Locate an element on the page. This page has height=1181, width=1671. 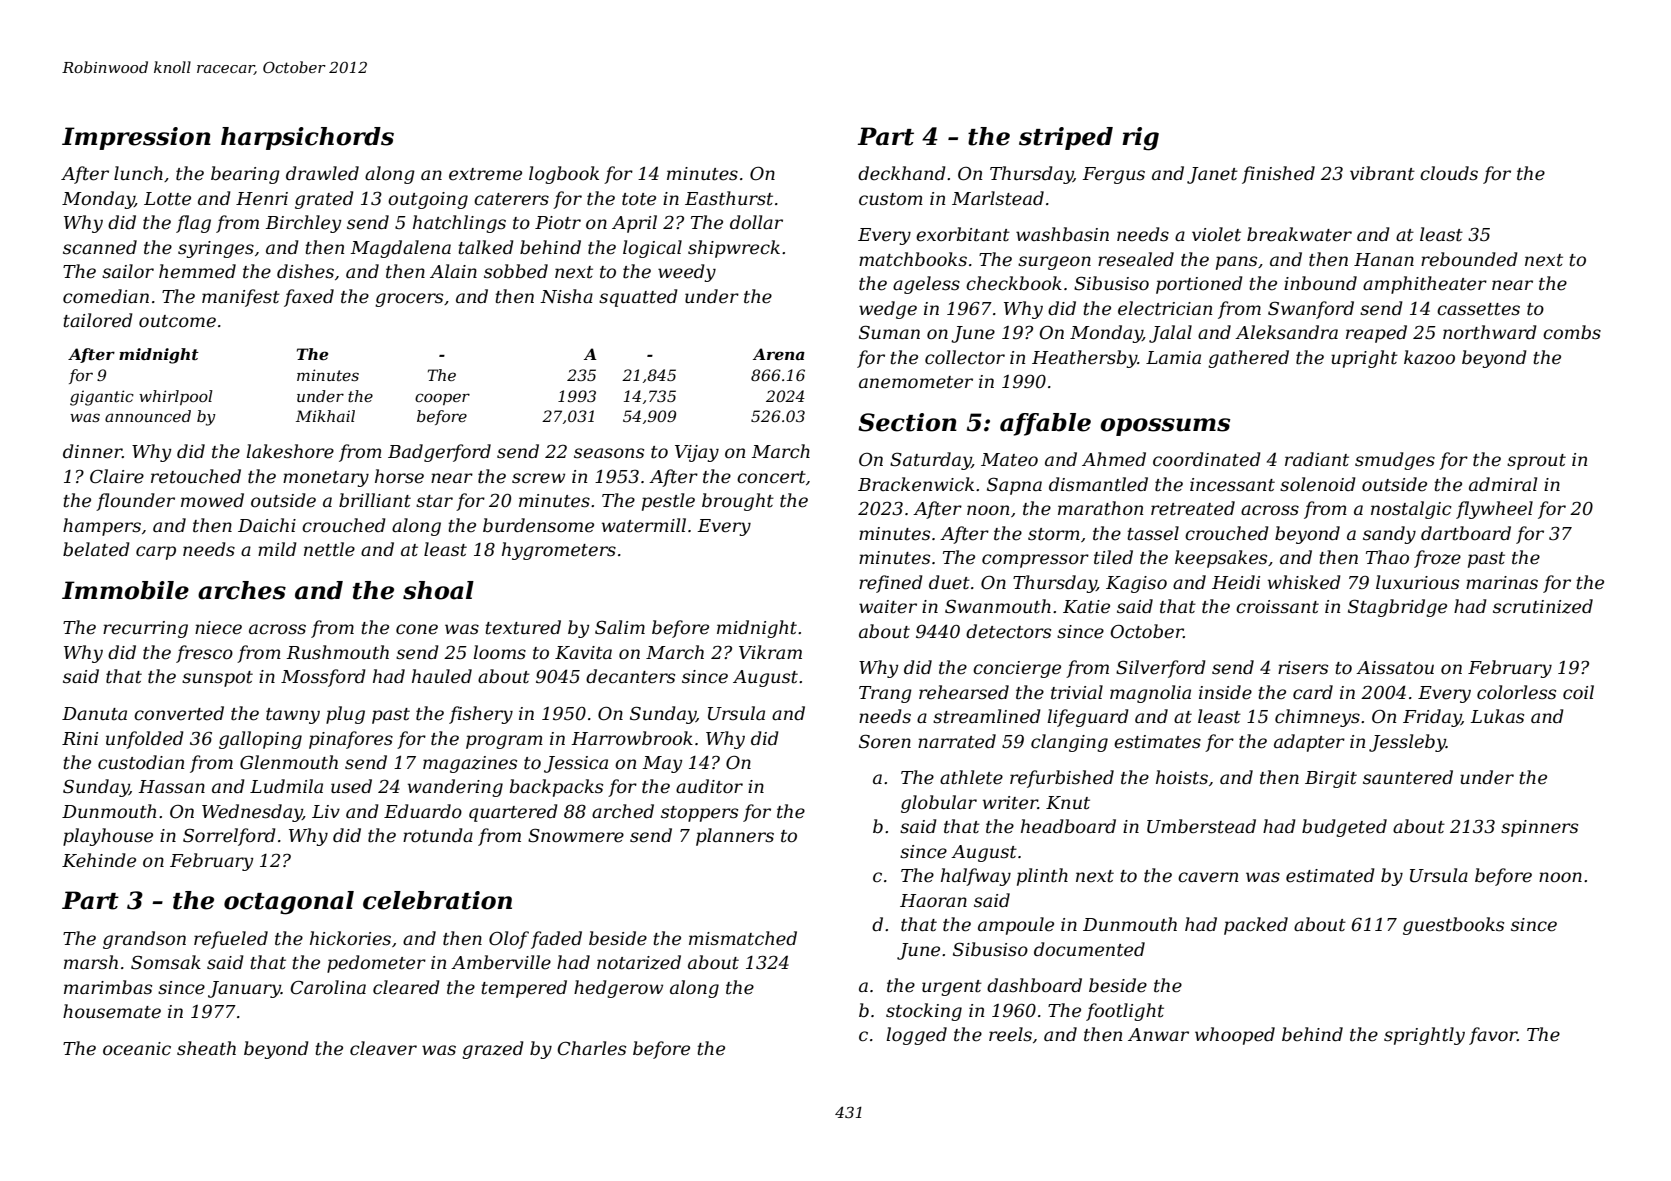
Impression is located at coordinates (136, 138).
